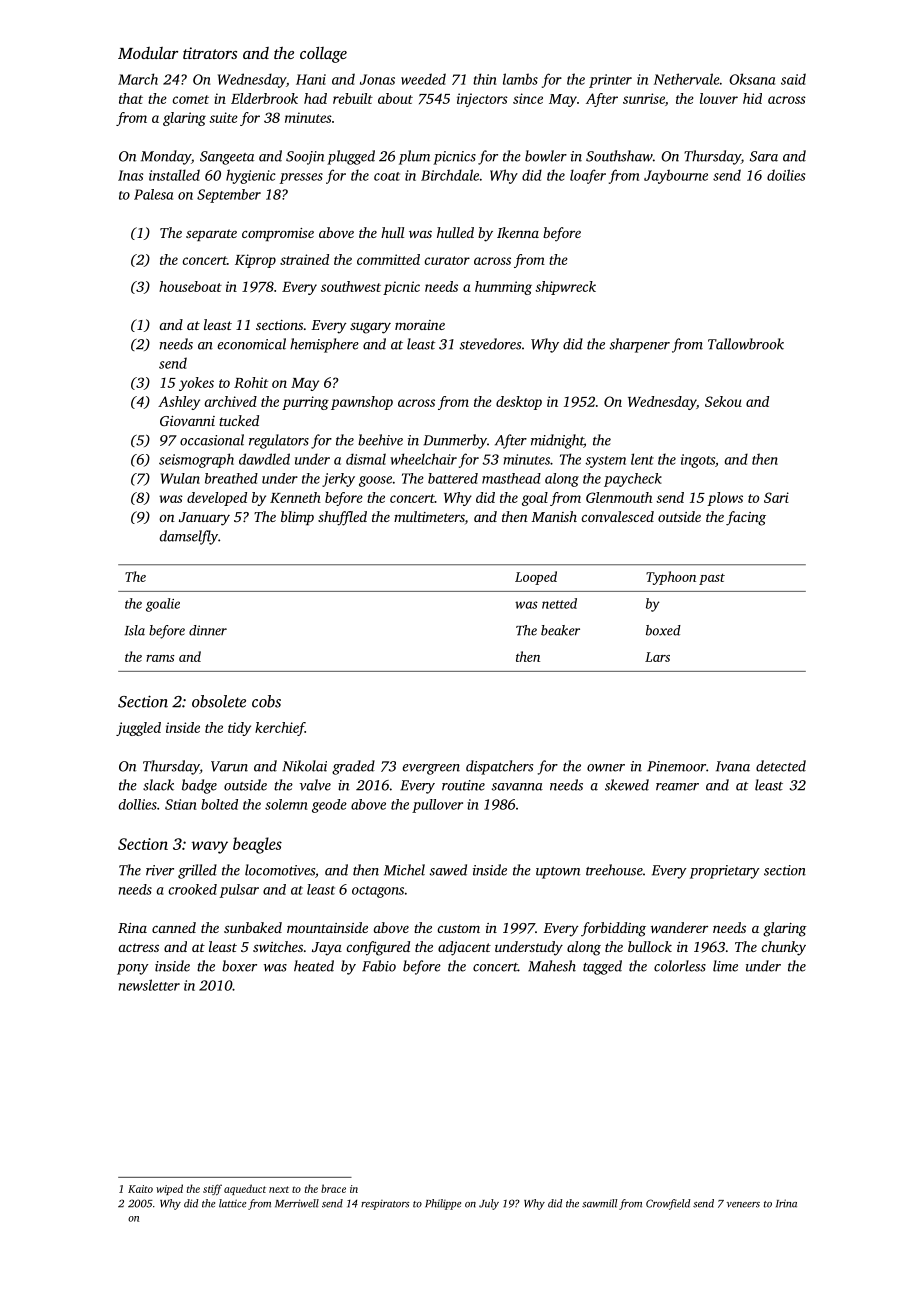 The height and width of the document is (1308, 924). What do you see at coordinates (323, 55) in the document?
I see `collage` at bounding box center [323, 55].
